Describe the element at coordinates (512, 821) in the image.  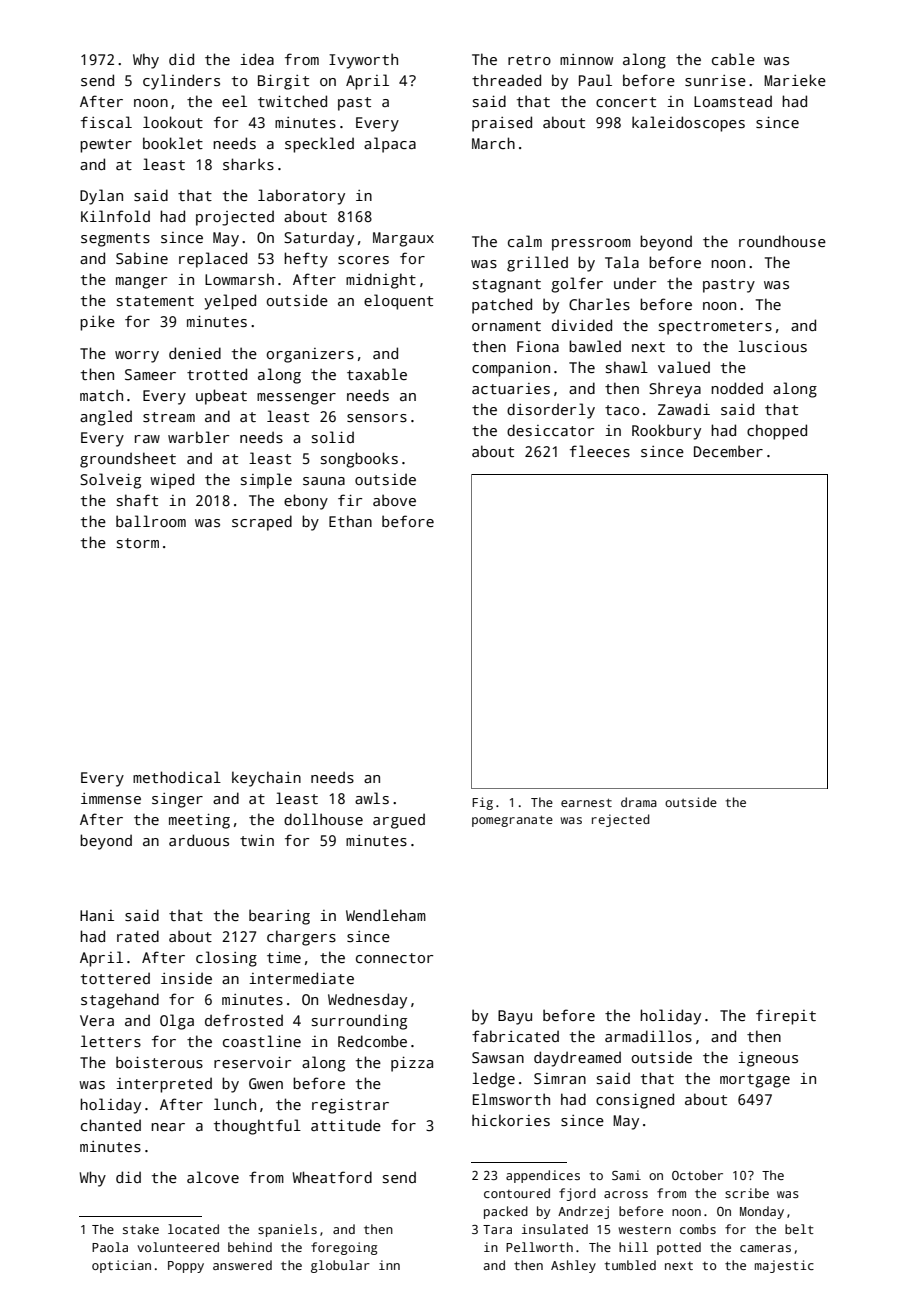
I see `pomegranate` at that location.
